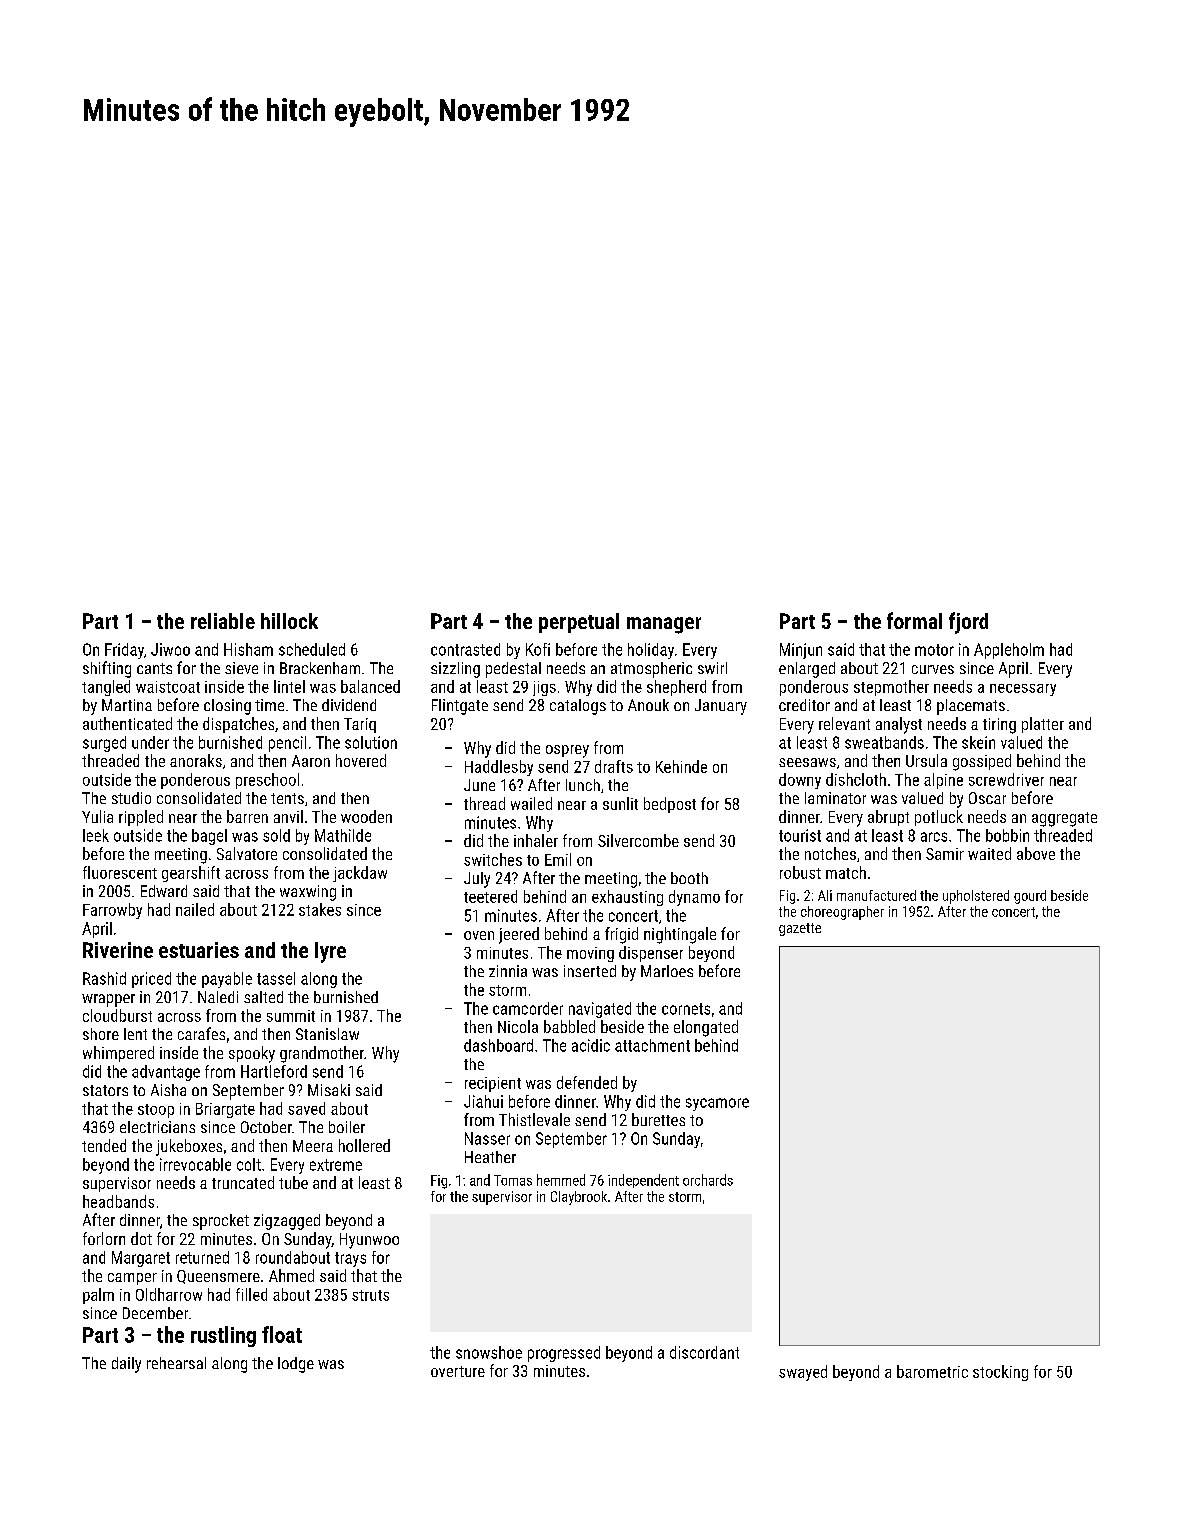  I want to click on necessary, so click(1023, 690).
